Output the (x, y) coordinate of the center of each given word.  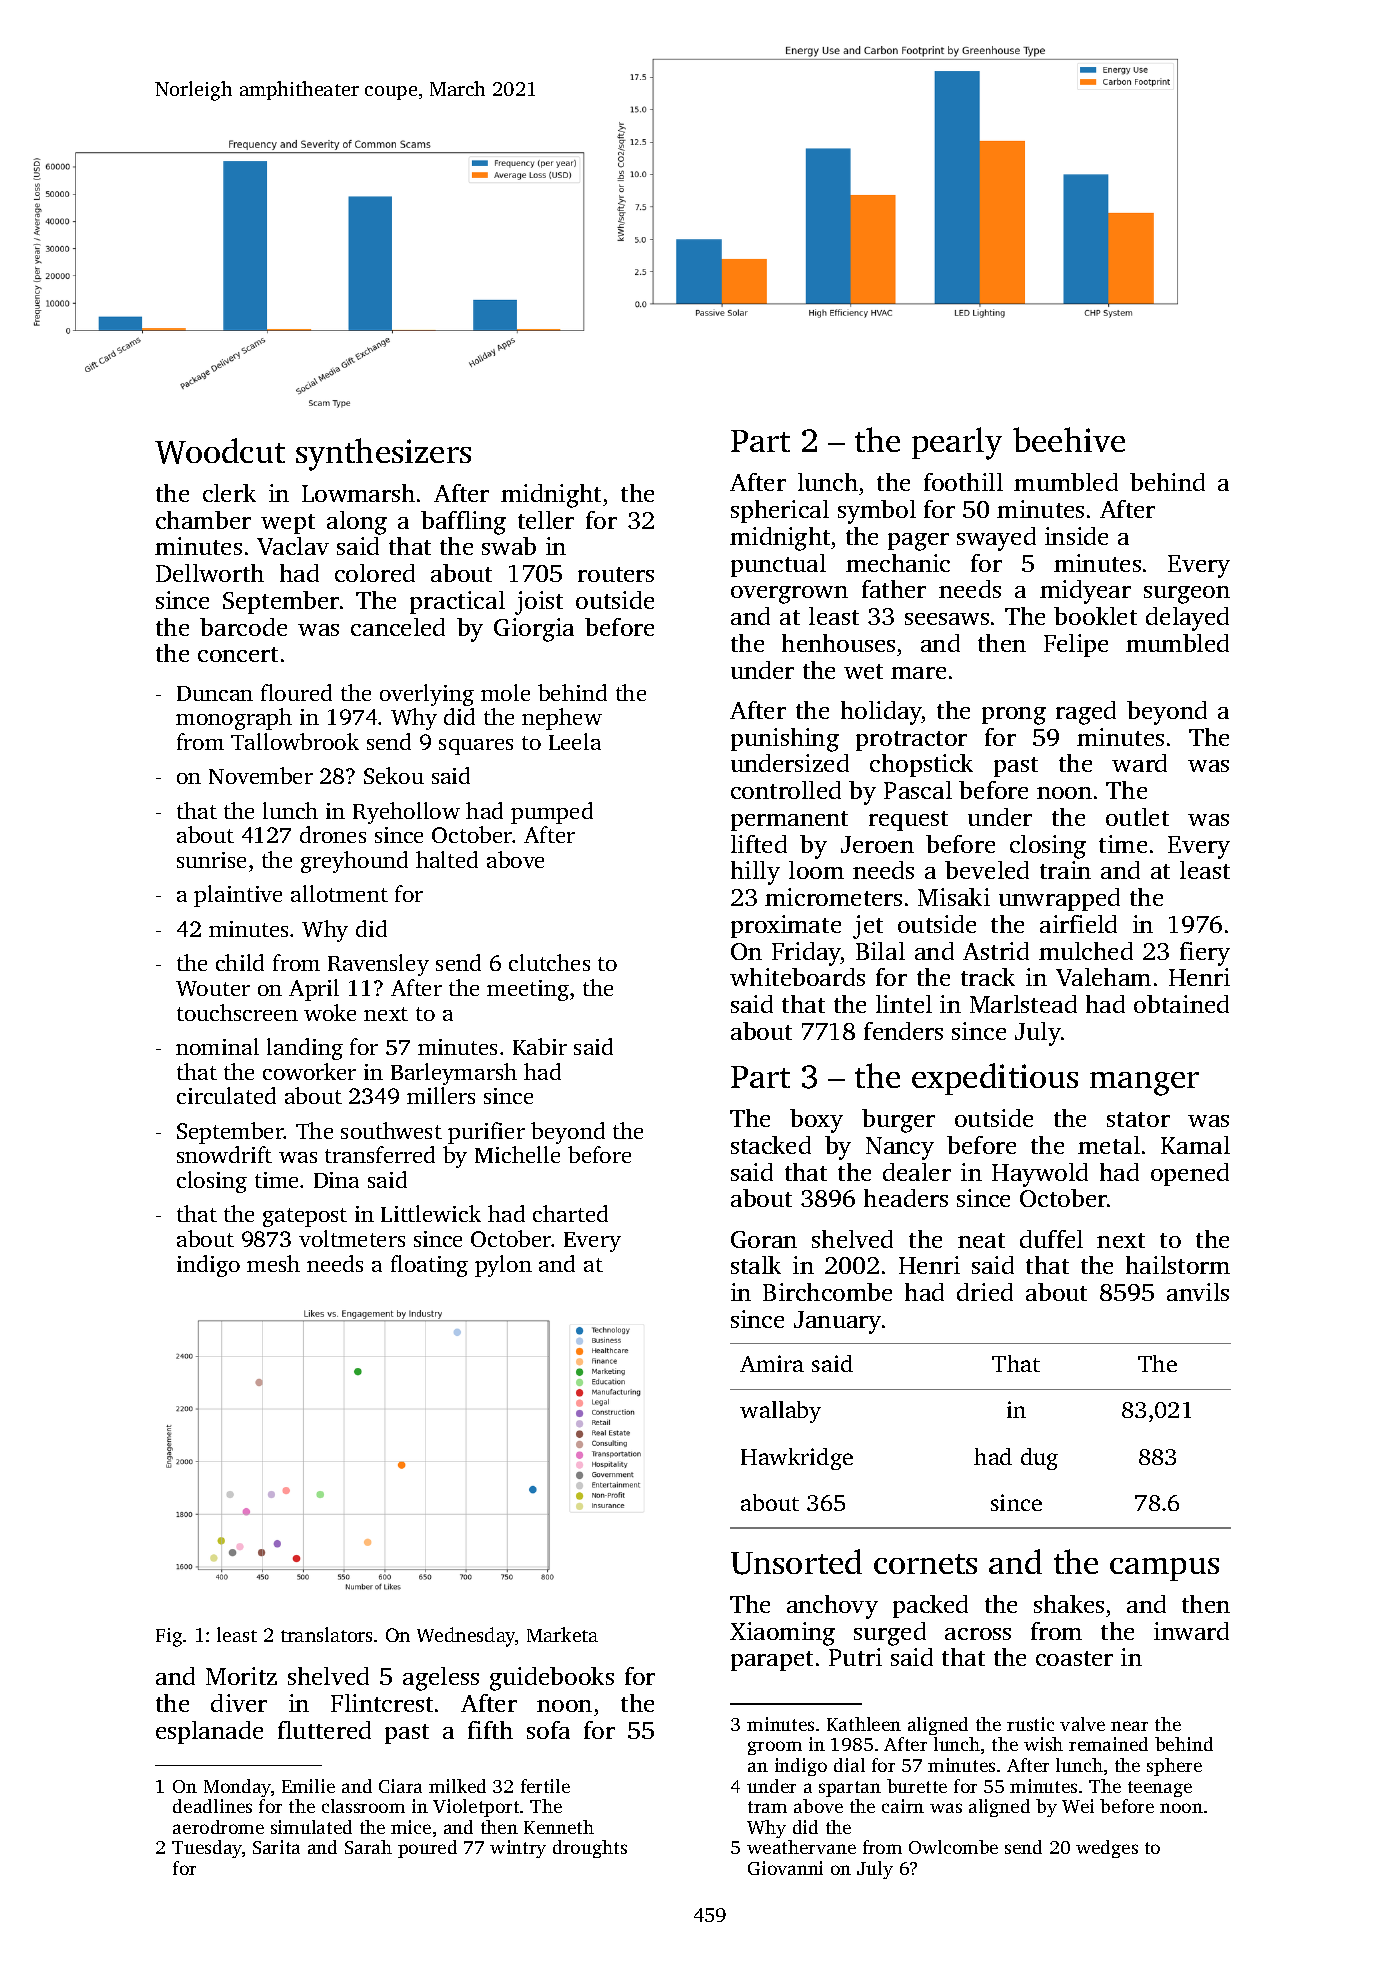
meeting (528, 990)
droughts (590, 1849)
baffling (463, 523)
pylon (503, 1266)
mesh (273, 1263)
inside (1076, 536)
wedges (1107, 1849)
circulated (226, 1095)
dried (985, 1292)
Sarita (276, 1847)
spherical (780, 511)
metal (1109, 1145)
